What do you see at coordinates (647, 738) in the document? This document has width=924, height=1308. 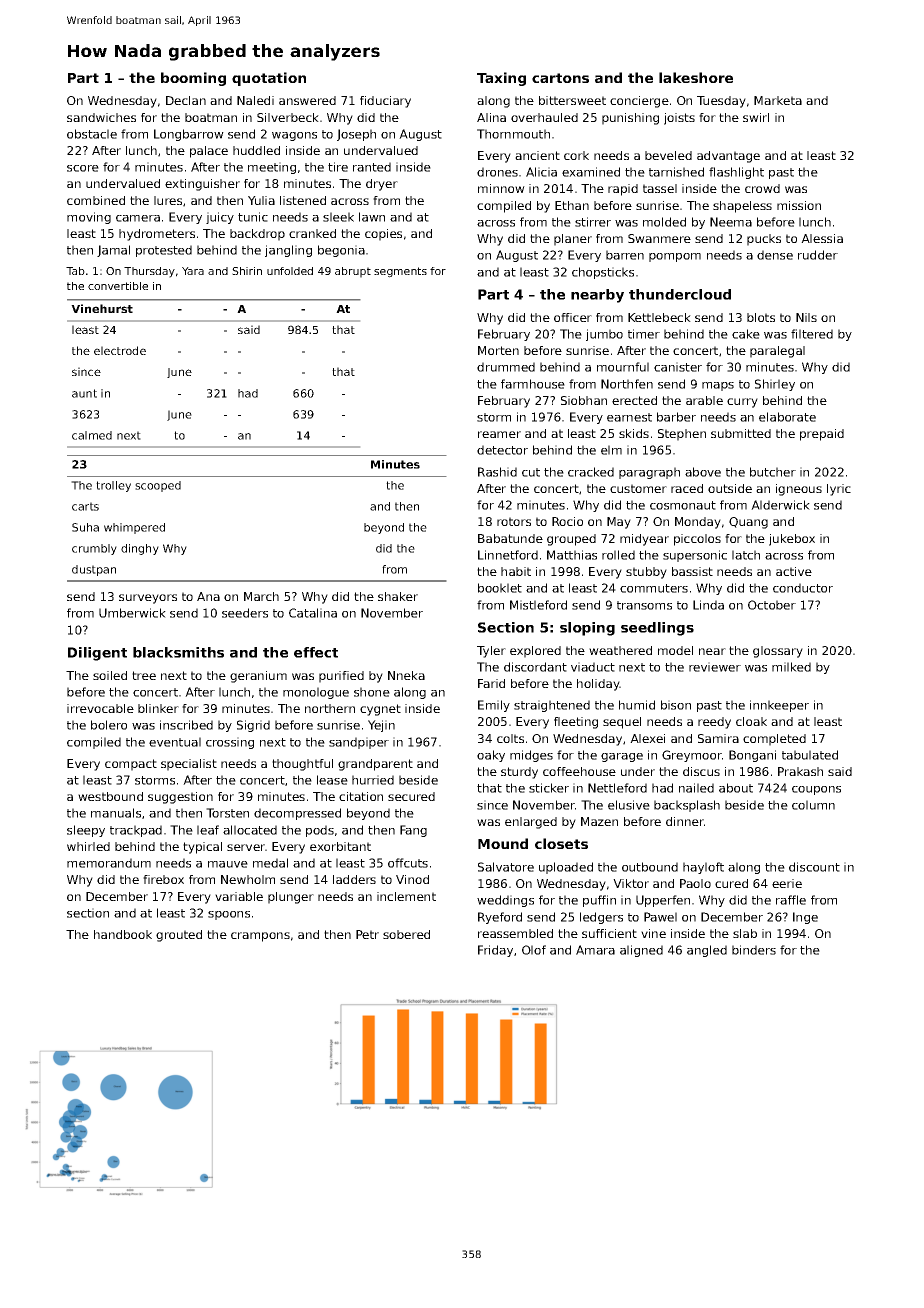 I see `Alexei` at bounding box center [647, 738].
